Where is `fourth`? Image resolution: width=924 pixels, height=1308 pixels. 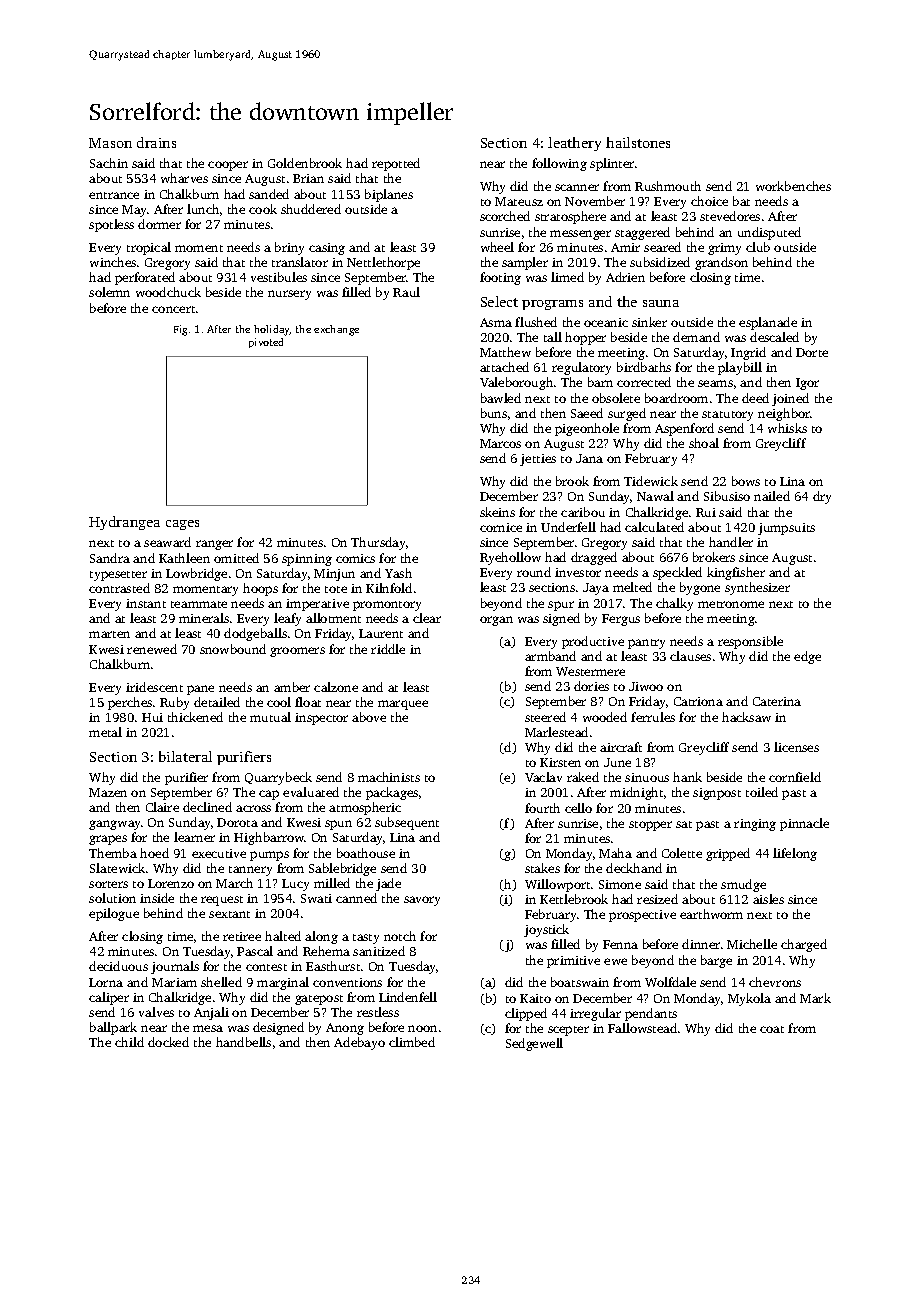 fourth is located at coordinates (542, 808).
